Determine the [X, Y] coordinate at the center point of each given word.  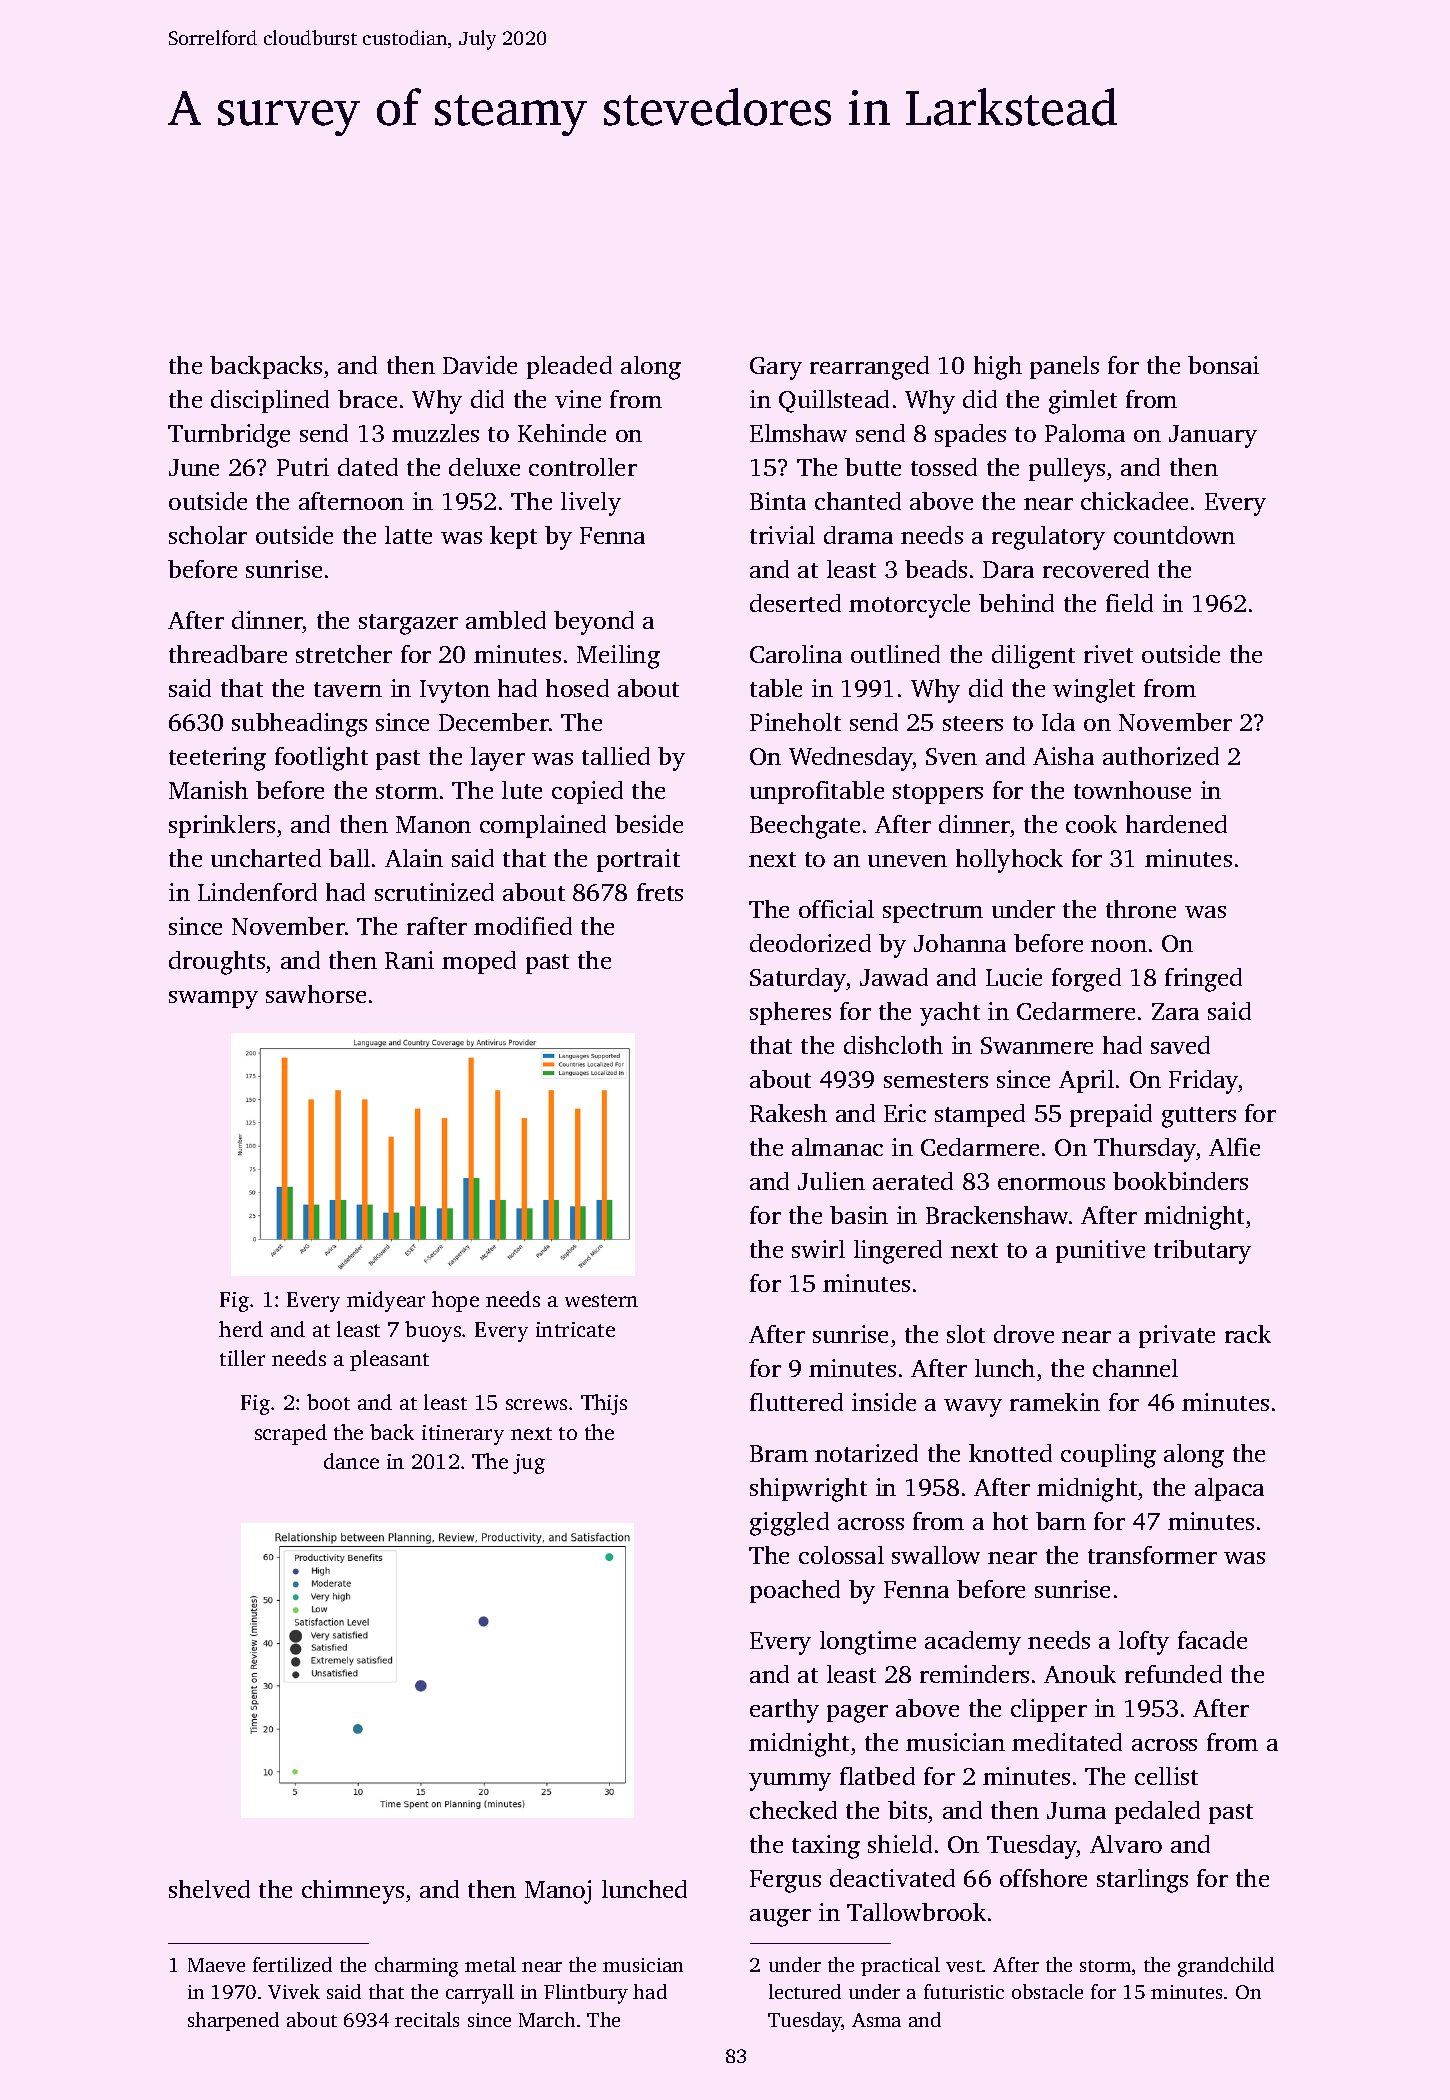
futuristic [964, 1991]
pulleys [1067, 470]
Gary [776, 368]
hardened [1176, 824]
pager [857, 1714]
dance [351, 1461]
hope [455, 1301]
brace [367, 399]
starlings [1142, 1881]
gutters [1199, 1117]
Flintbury [586, 1994]
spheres [790, 1013]
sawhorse [316, 994]
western [601, 1300]
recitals [427, 2019]
